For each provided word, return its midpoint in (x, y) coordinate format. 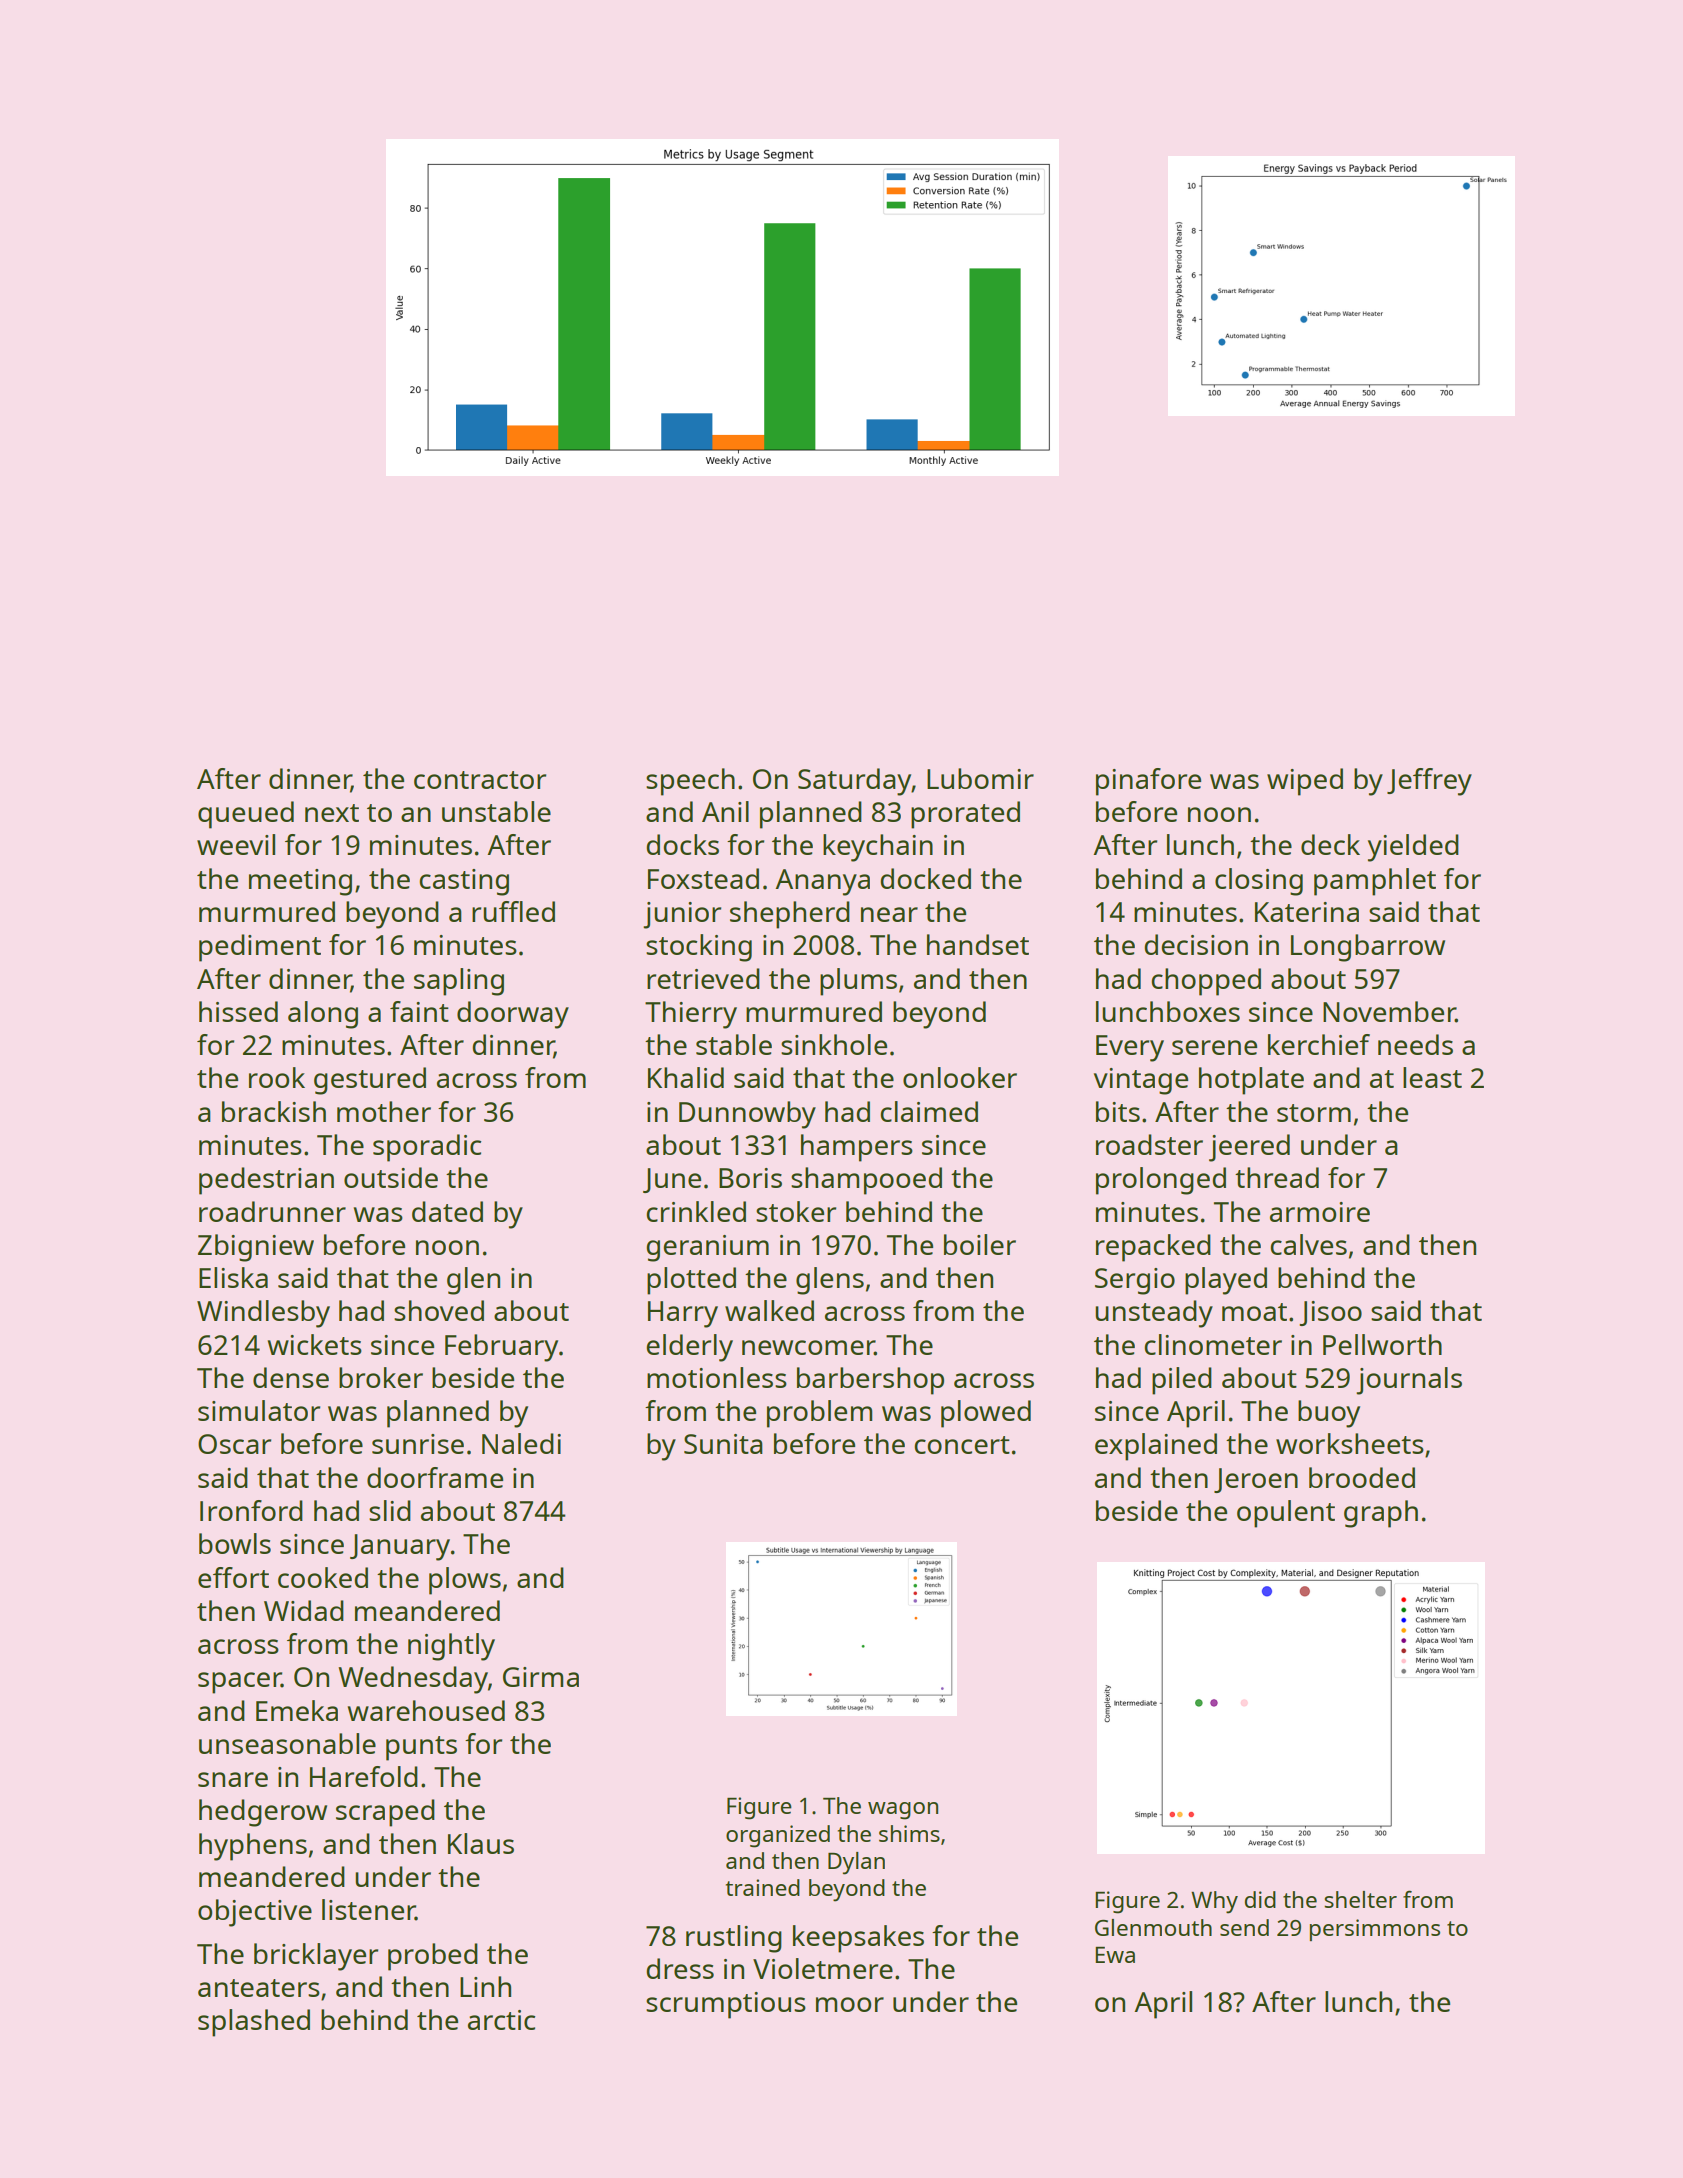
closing (1259, 882)
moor (850, 2004)
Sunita (723, 1444)
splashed (254, 2023)
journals (1409, 1381)
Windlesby (263, 1314)
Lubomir (980, 778)
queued (246, 815)
